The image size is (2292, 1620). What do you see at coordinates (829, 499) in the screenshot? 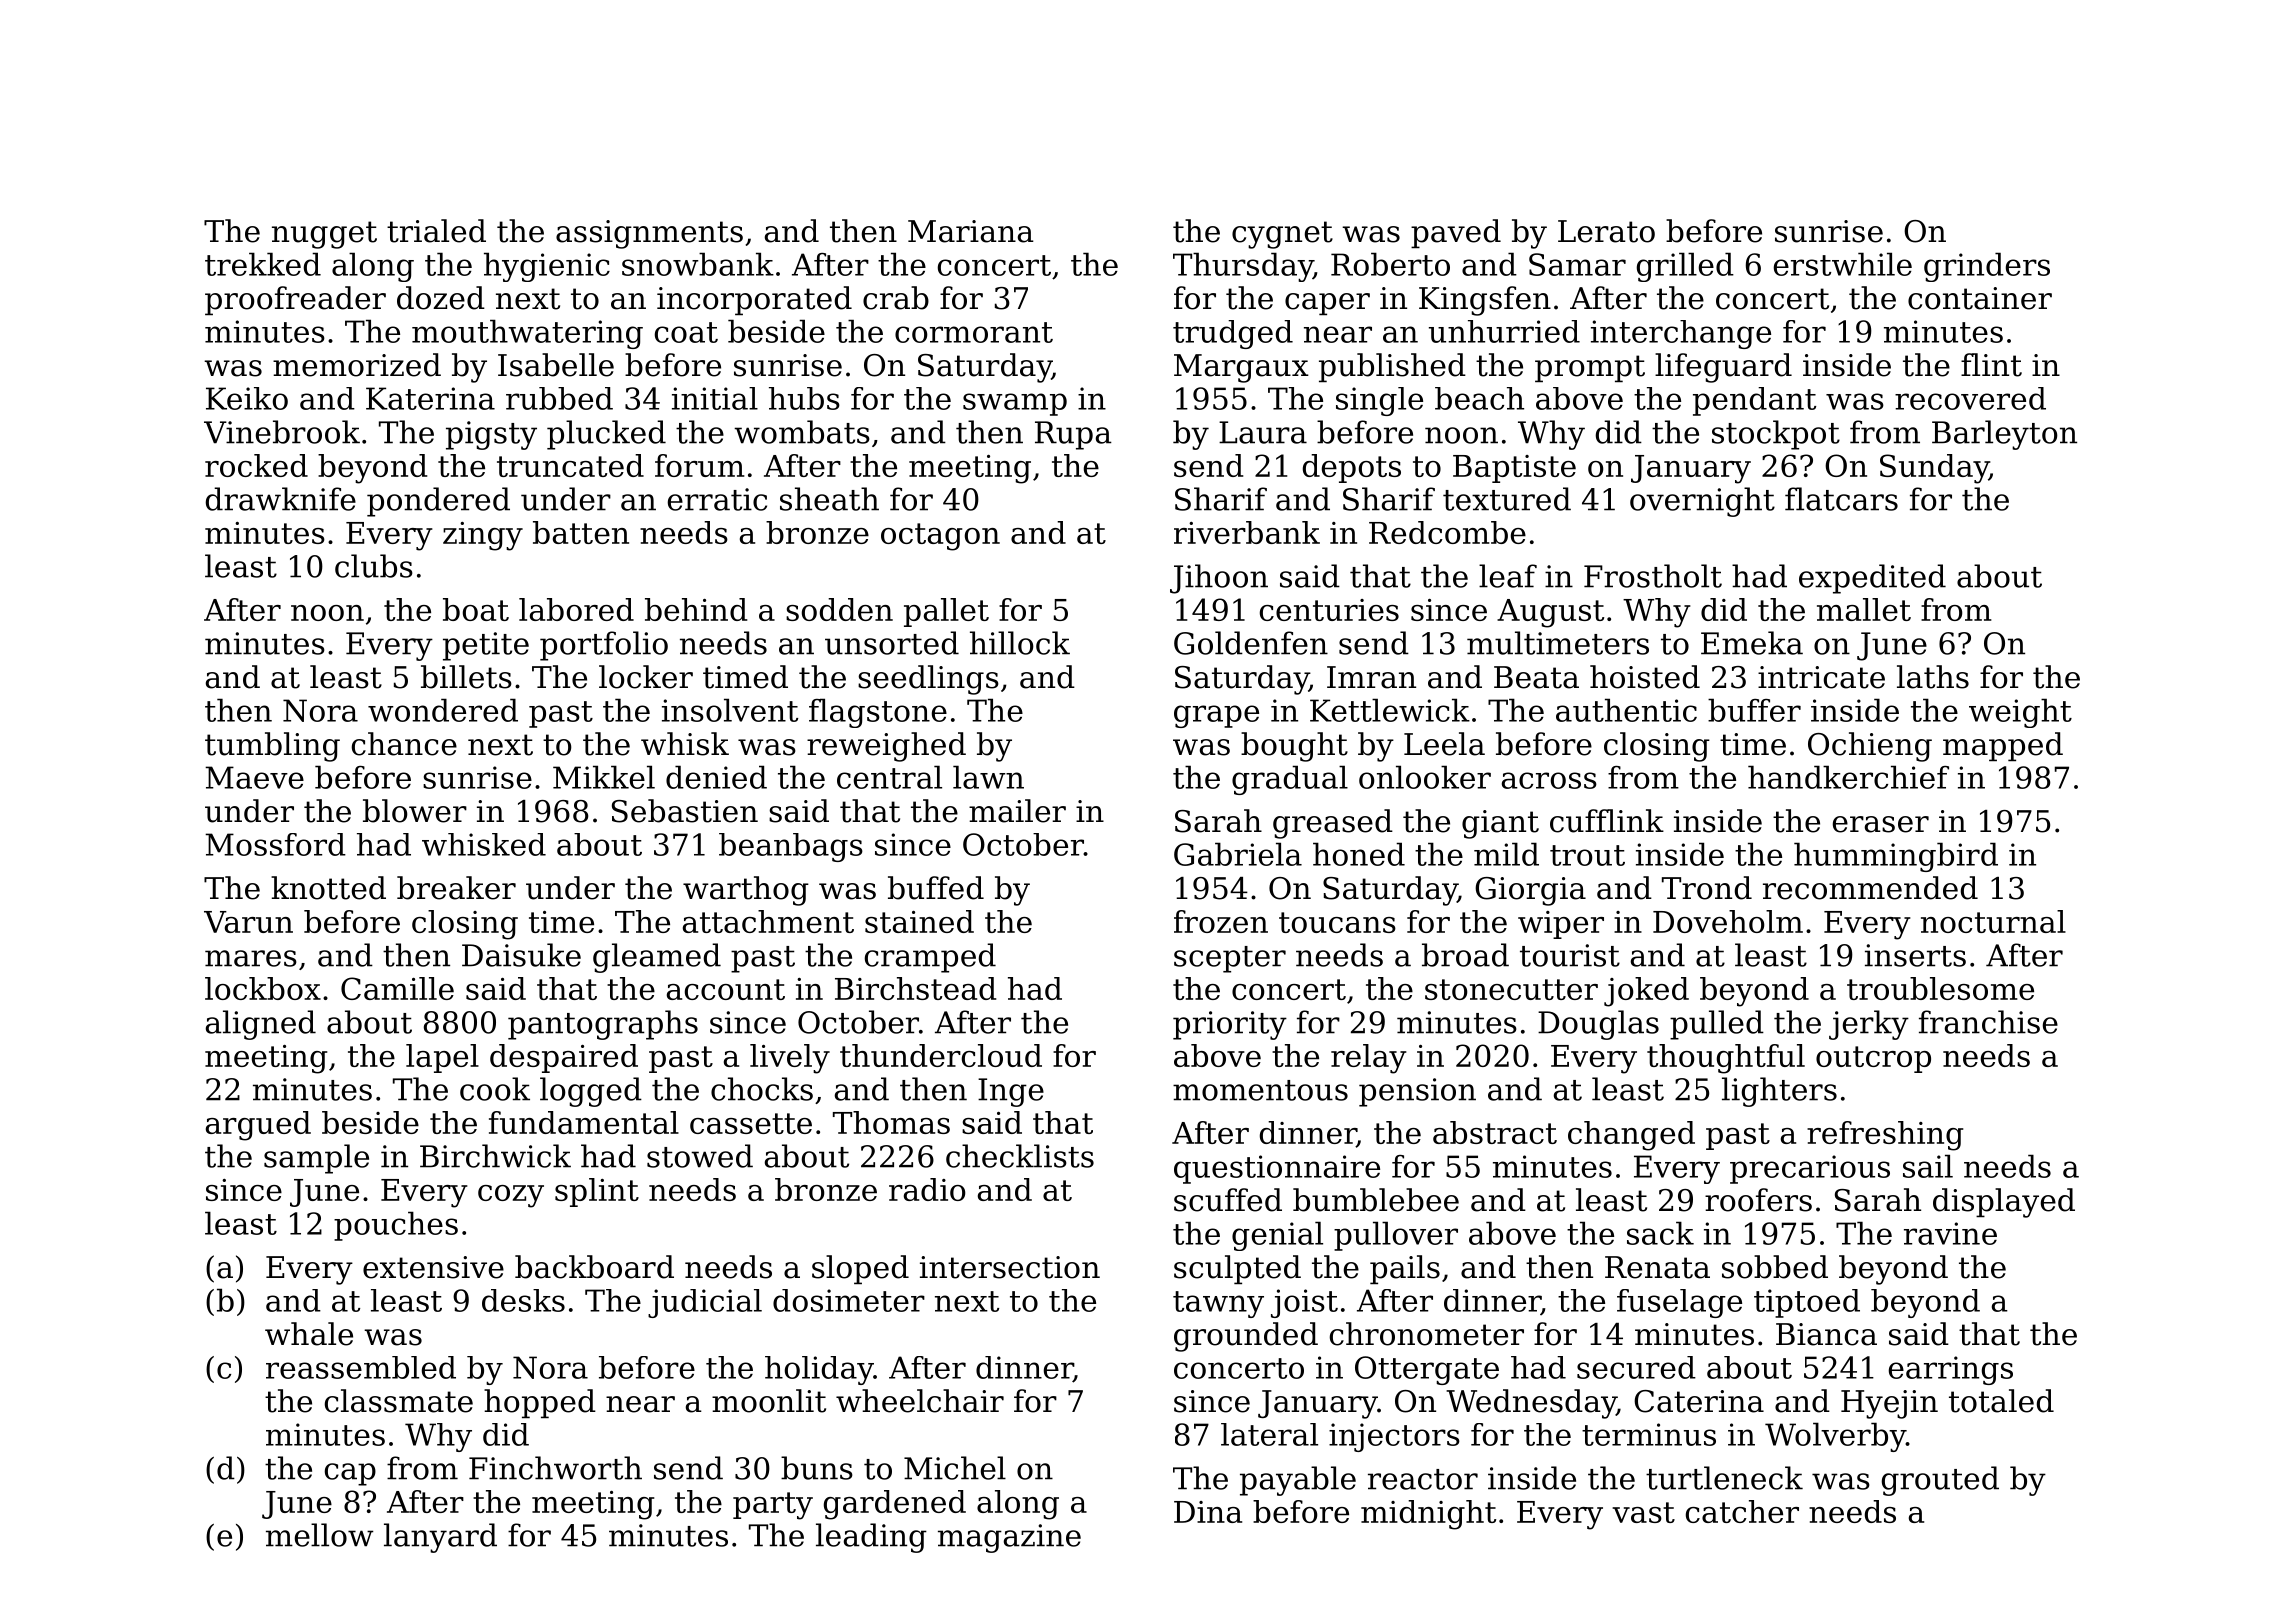
I see `sheath` at bounding box center [829, 499].
